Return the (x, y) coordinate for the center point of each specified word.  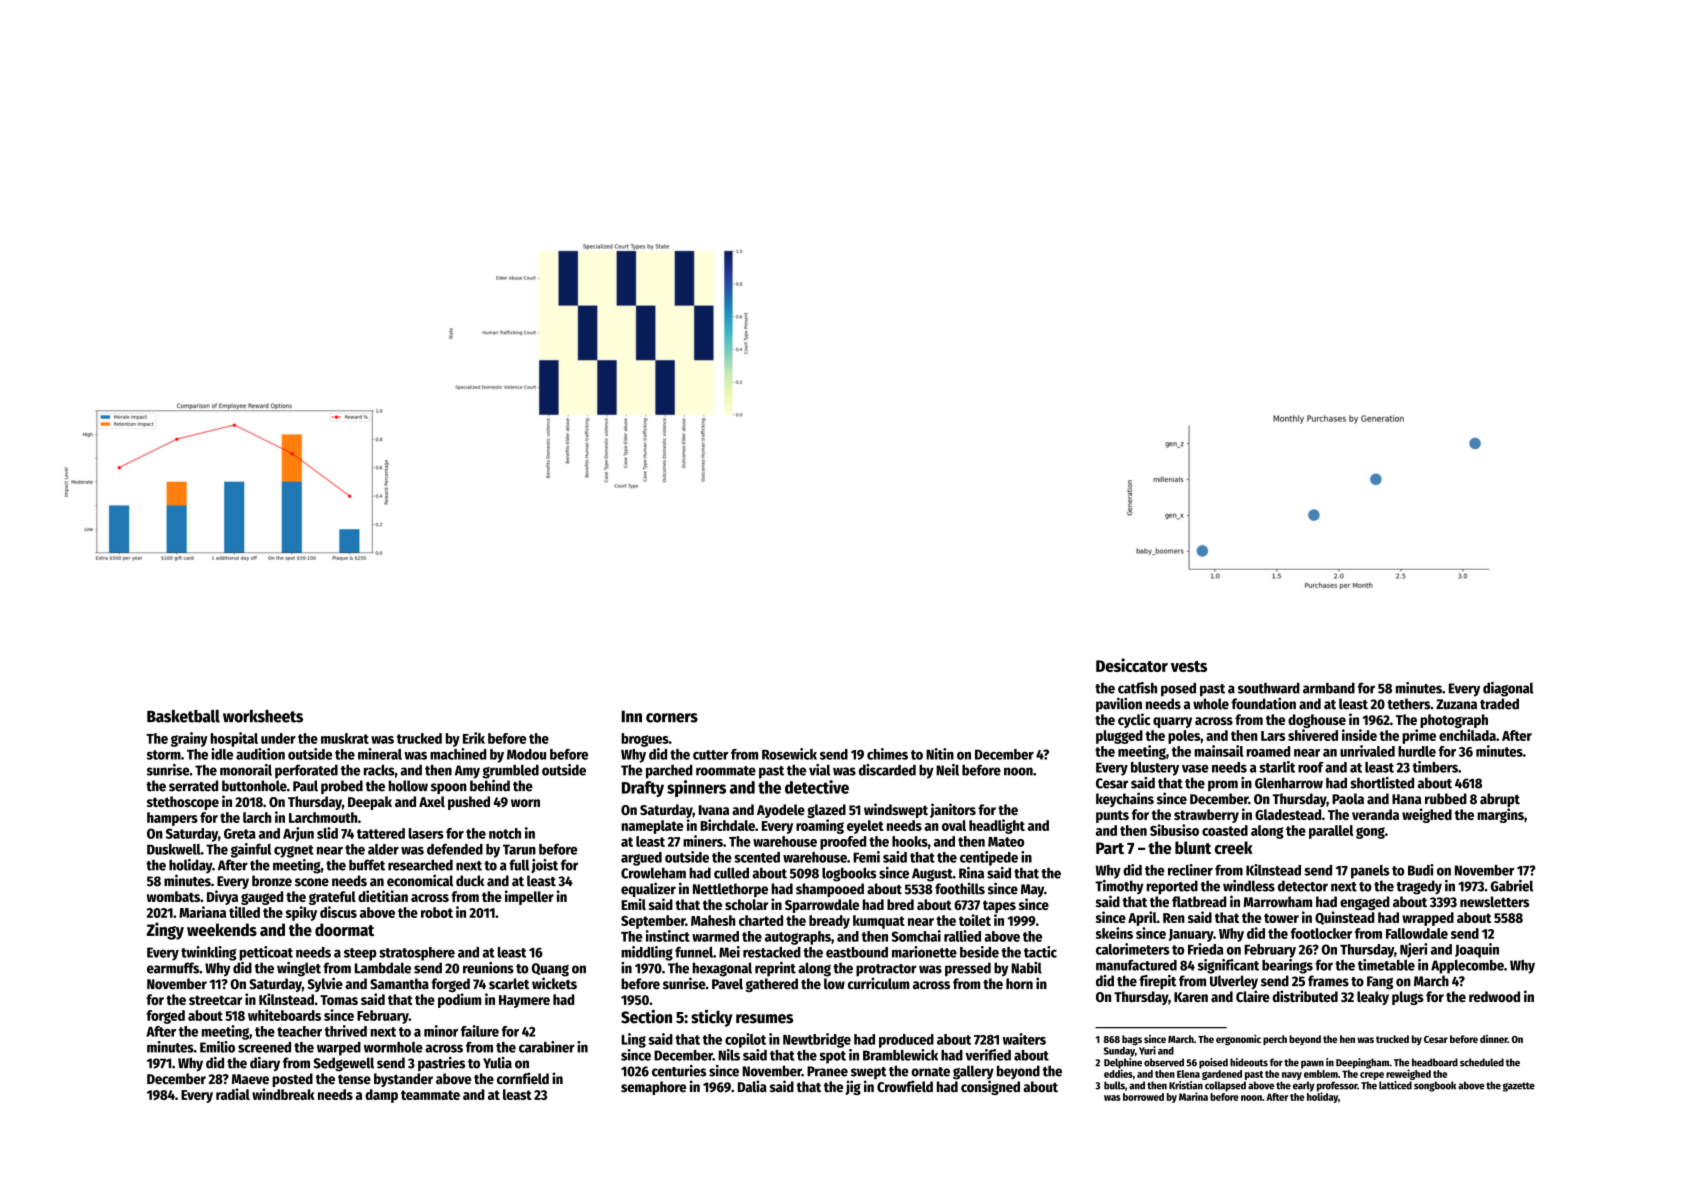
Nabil (1026, 968)
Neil (947, 770)
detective (817, 787)
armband (1329, 688)
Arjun (298, 834)
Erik (474, 738)
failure (480, 1031)
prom (1223, 786)
